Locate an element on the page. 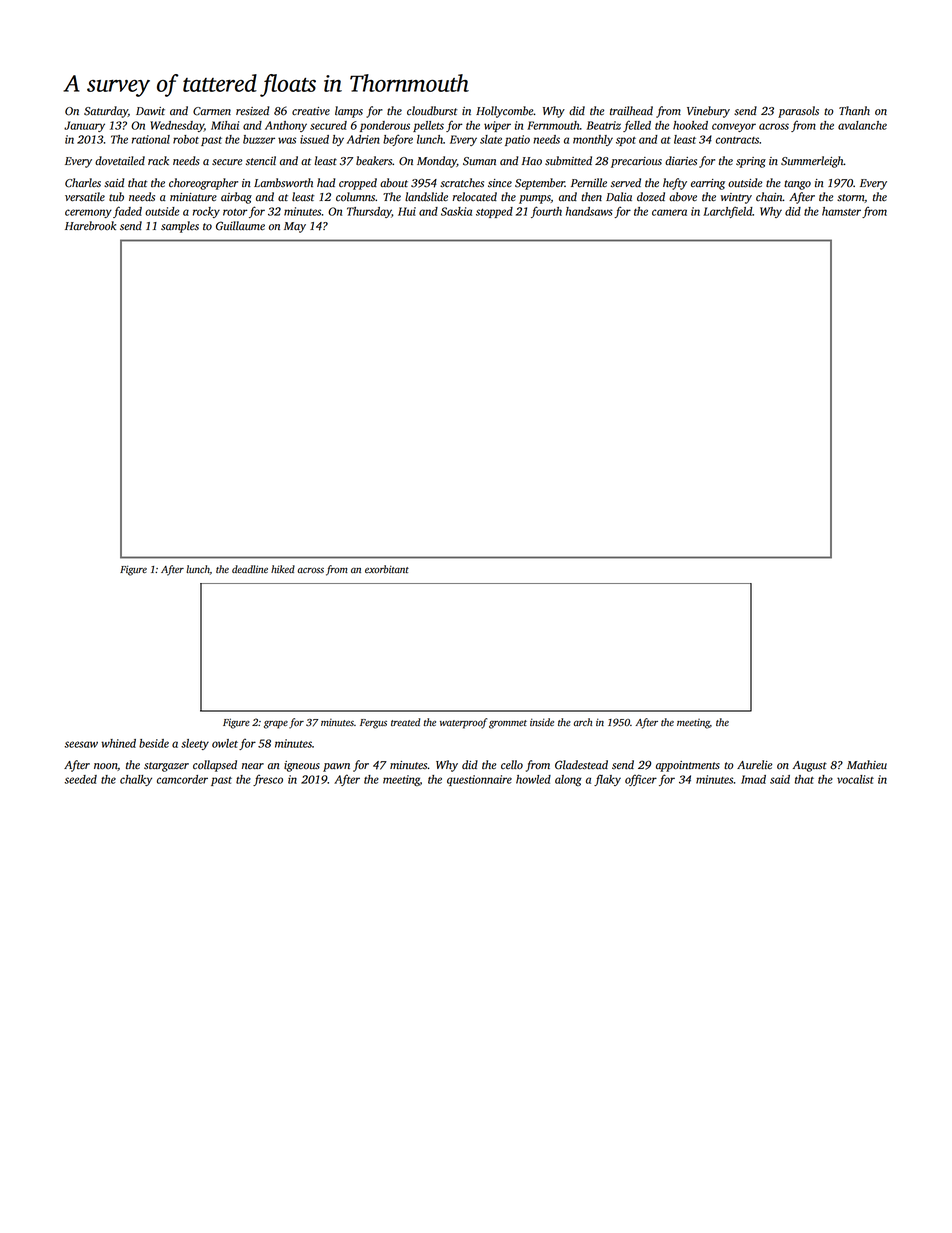 Image resolution: width=952 pixels, height=1233 pixels. cloudburst is located at coordinates (432, 111).
